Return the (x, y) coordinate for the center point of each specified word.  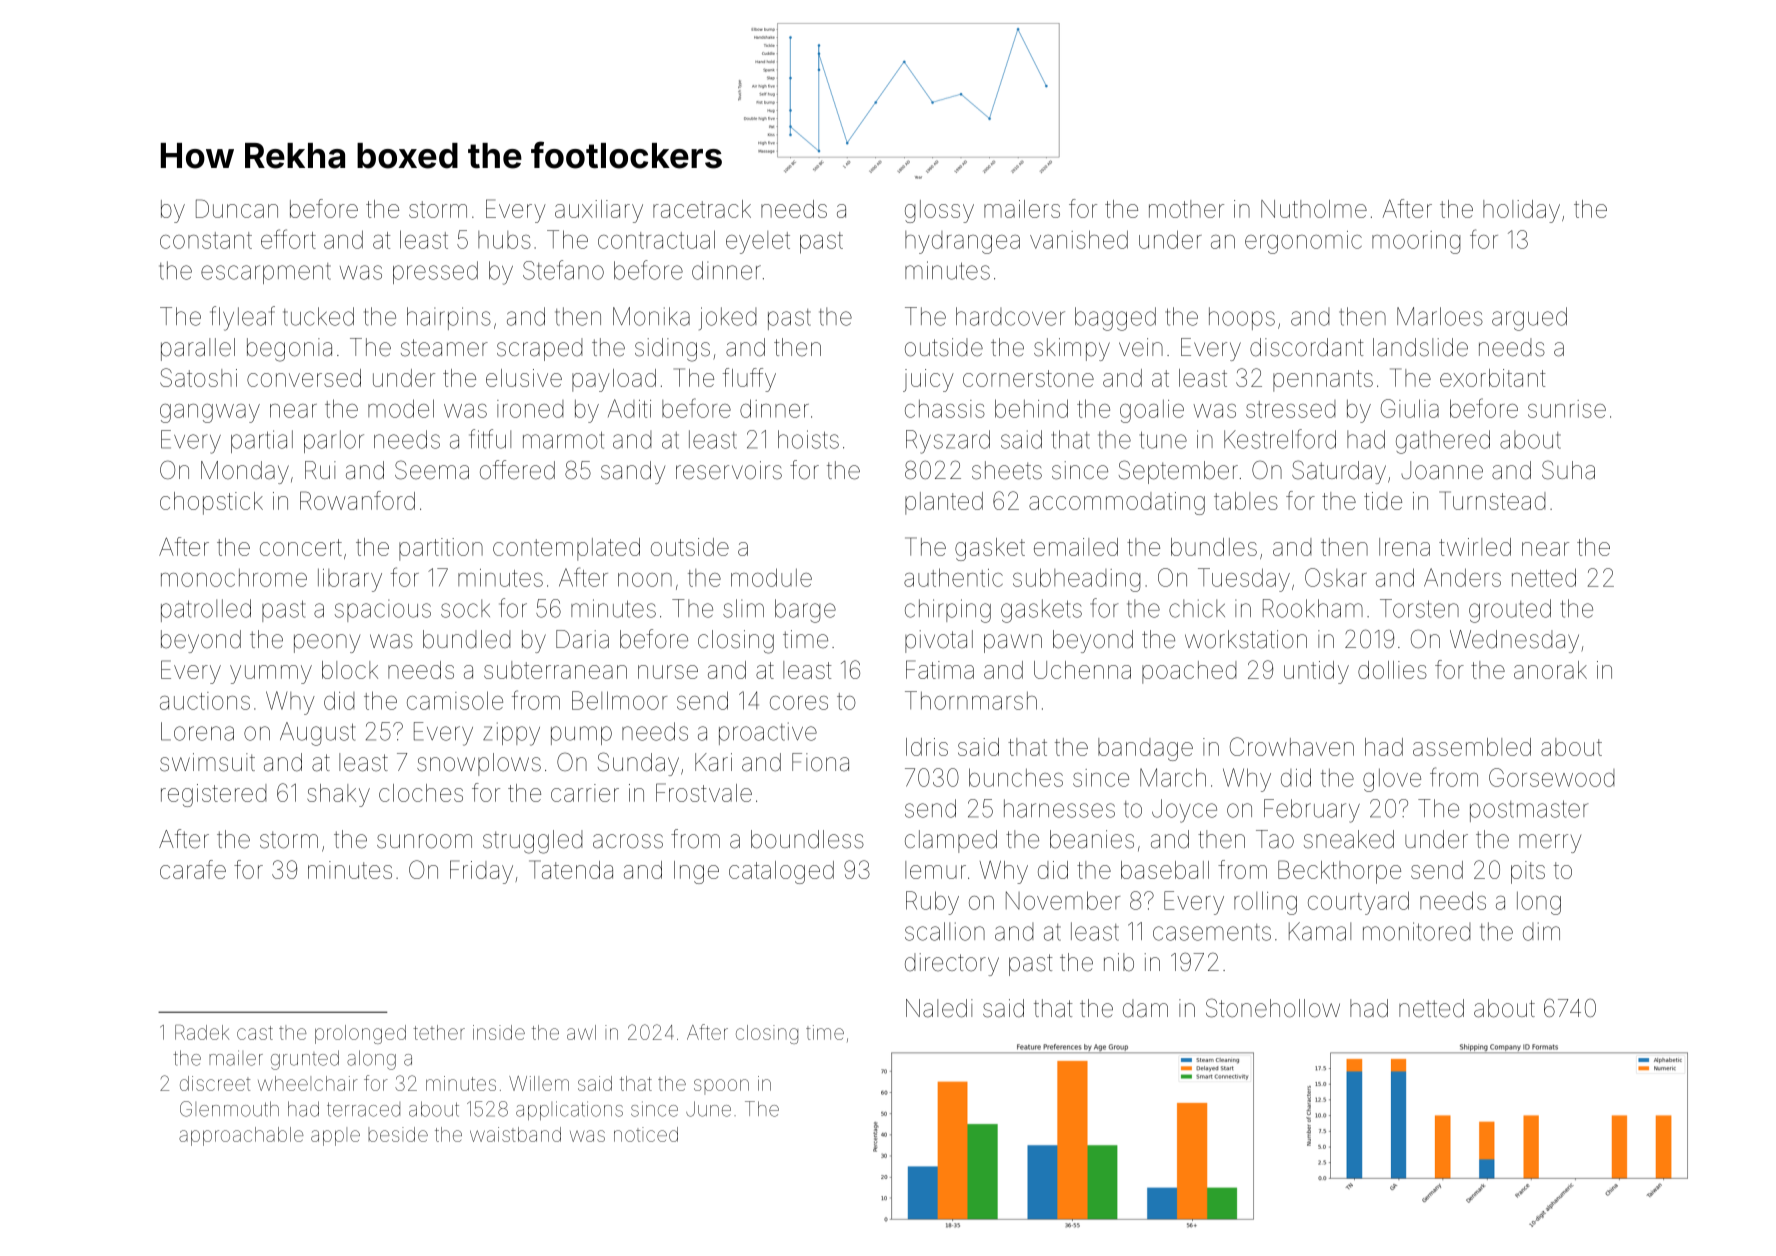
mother (1186, 209)
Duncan (237, 208)
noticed (646, 1134)
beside (398, 1134)
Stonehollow (1273, 1008)
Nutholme (1314, 209)
